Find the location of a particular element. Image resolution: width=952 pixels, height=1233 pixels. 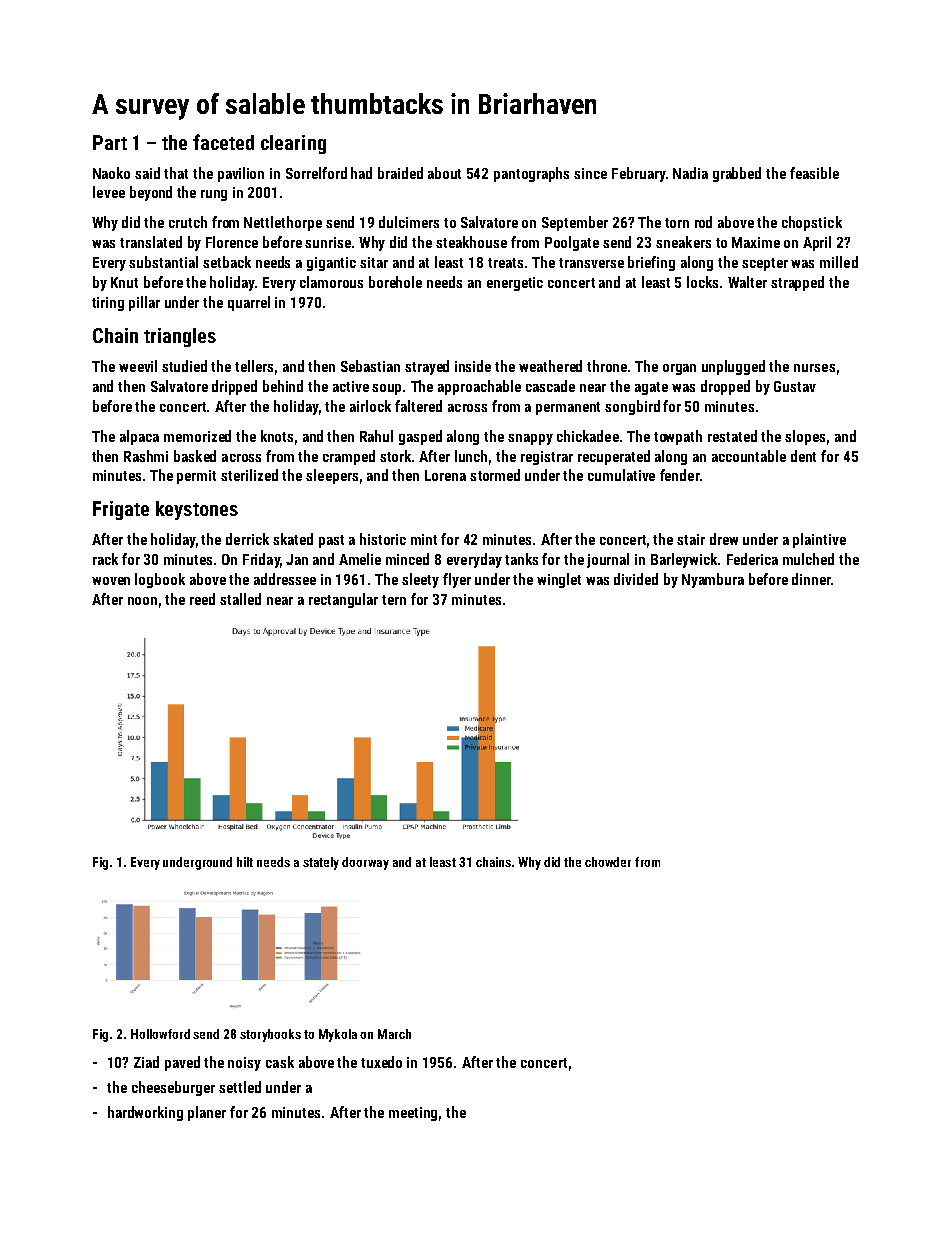

pantographs is located at coordinates (531, 174).
